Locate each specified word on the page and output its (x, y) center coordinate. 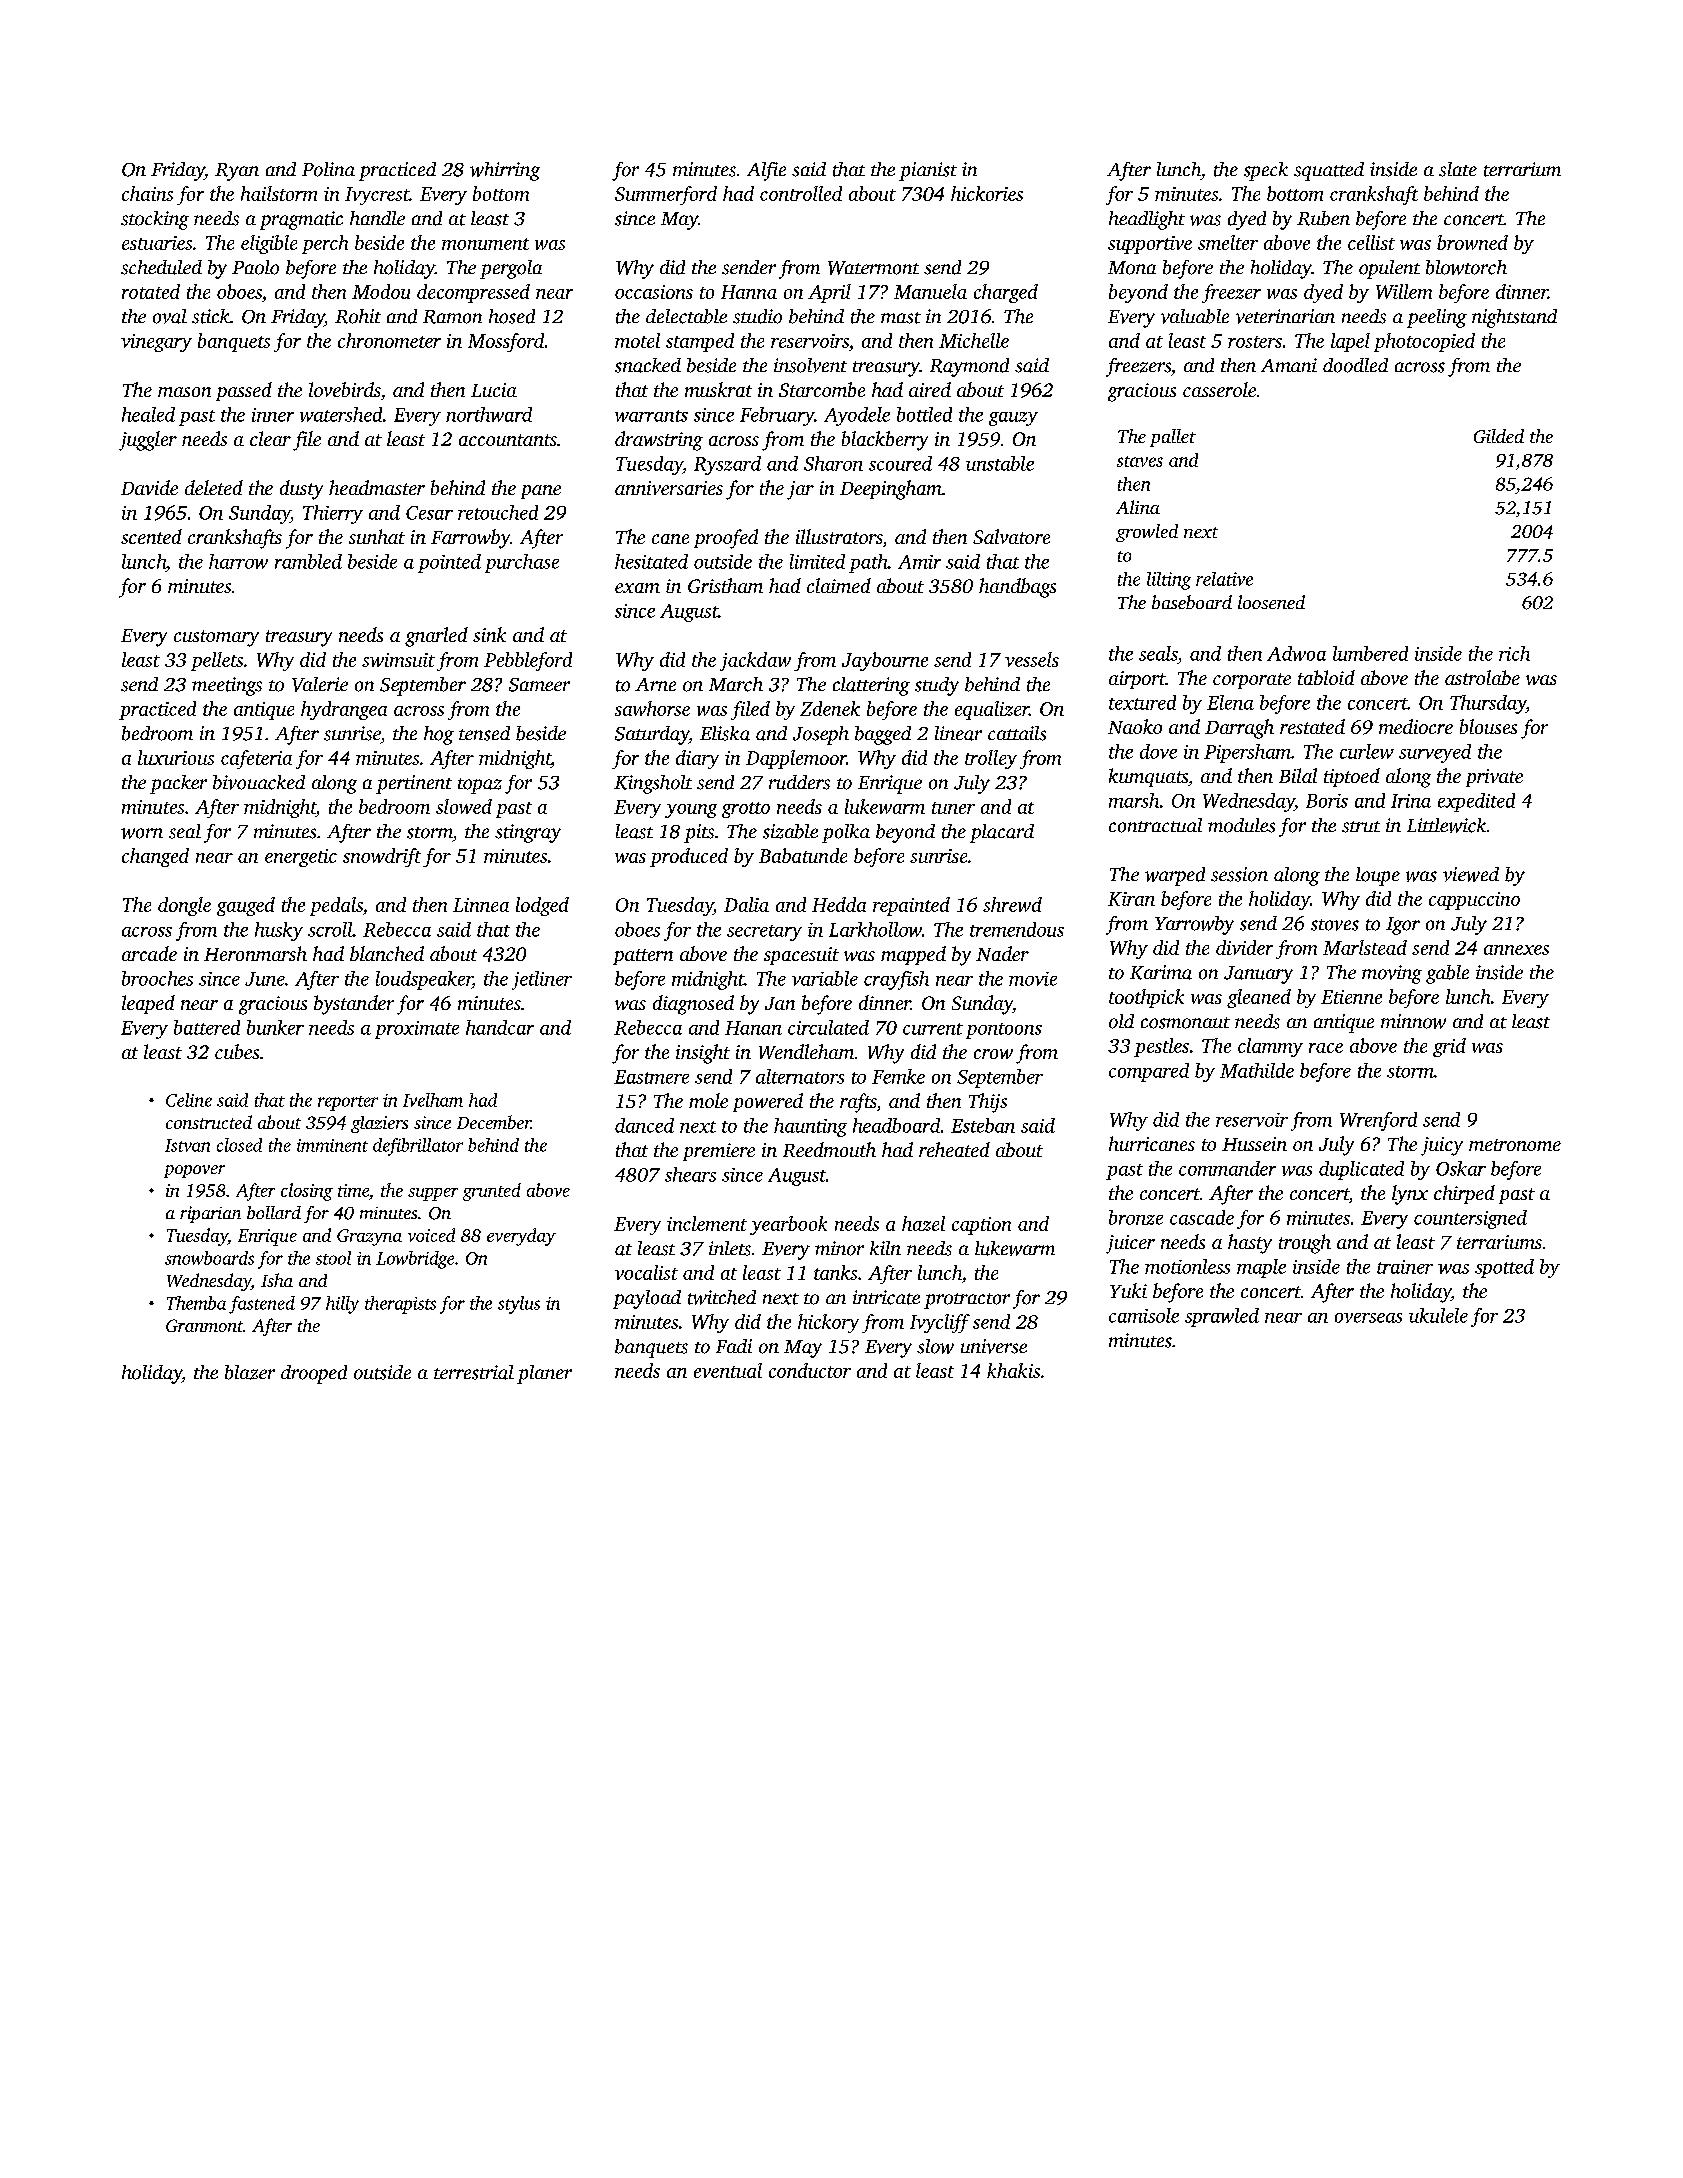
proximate (417, 1030)
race (1326, 1048)
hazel (923, 1223)
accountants (508, 440)
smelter (1228, 242)
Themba (196, 1303)
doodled (1355, 365)
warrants (651, 416)
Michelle (974, 340)
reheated (954, 1149)
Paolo (255, 267)
